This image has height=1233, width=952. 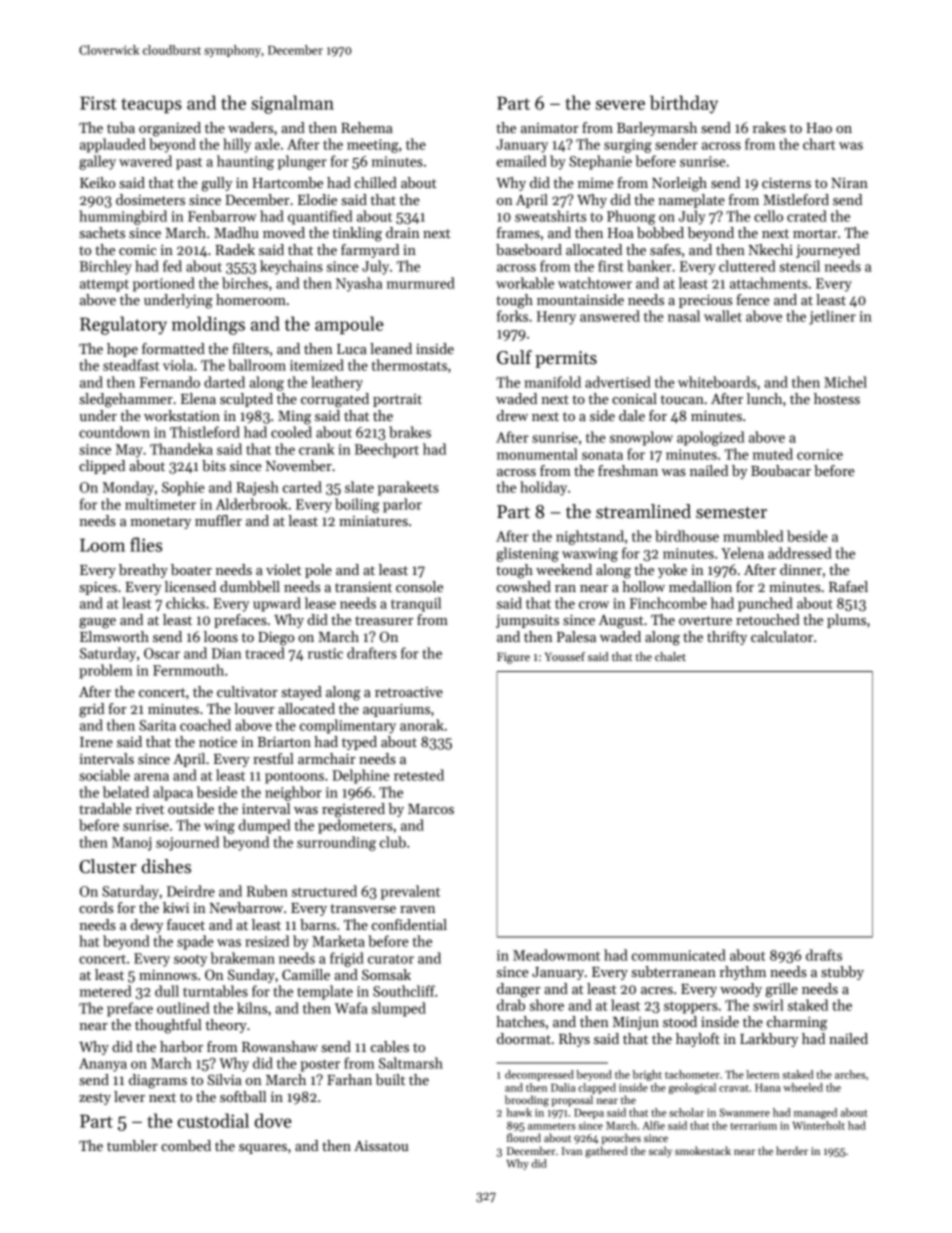 I want to click on transverse, so click(x=363, y=908).
